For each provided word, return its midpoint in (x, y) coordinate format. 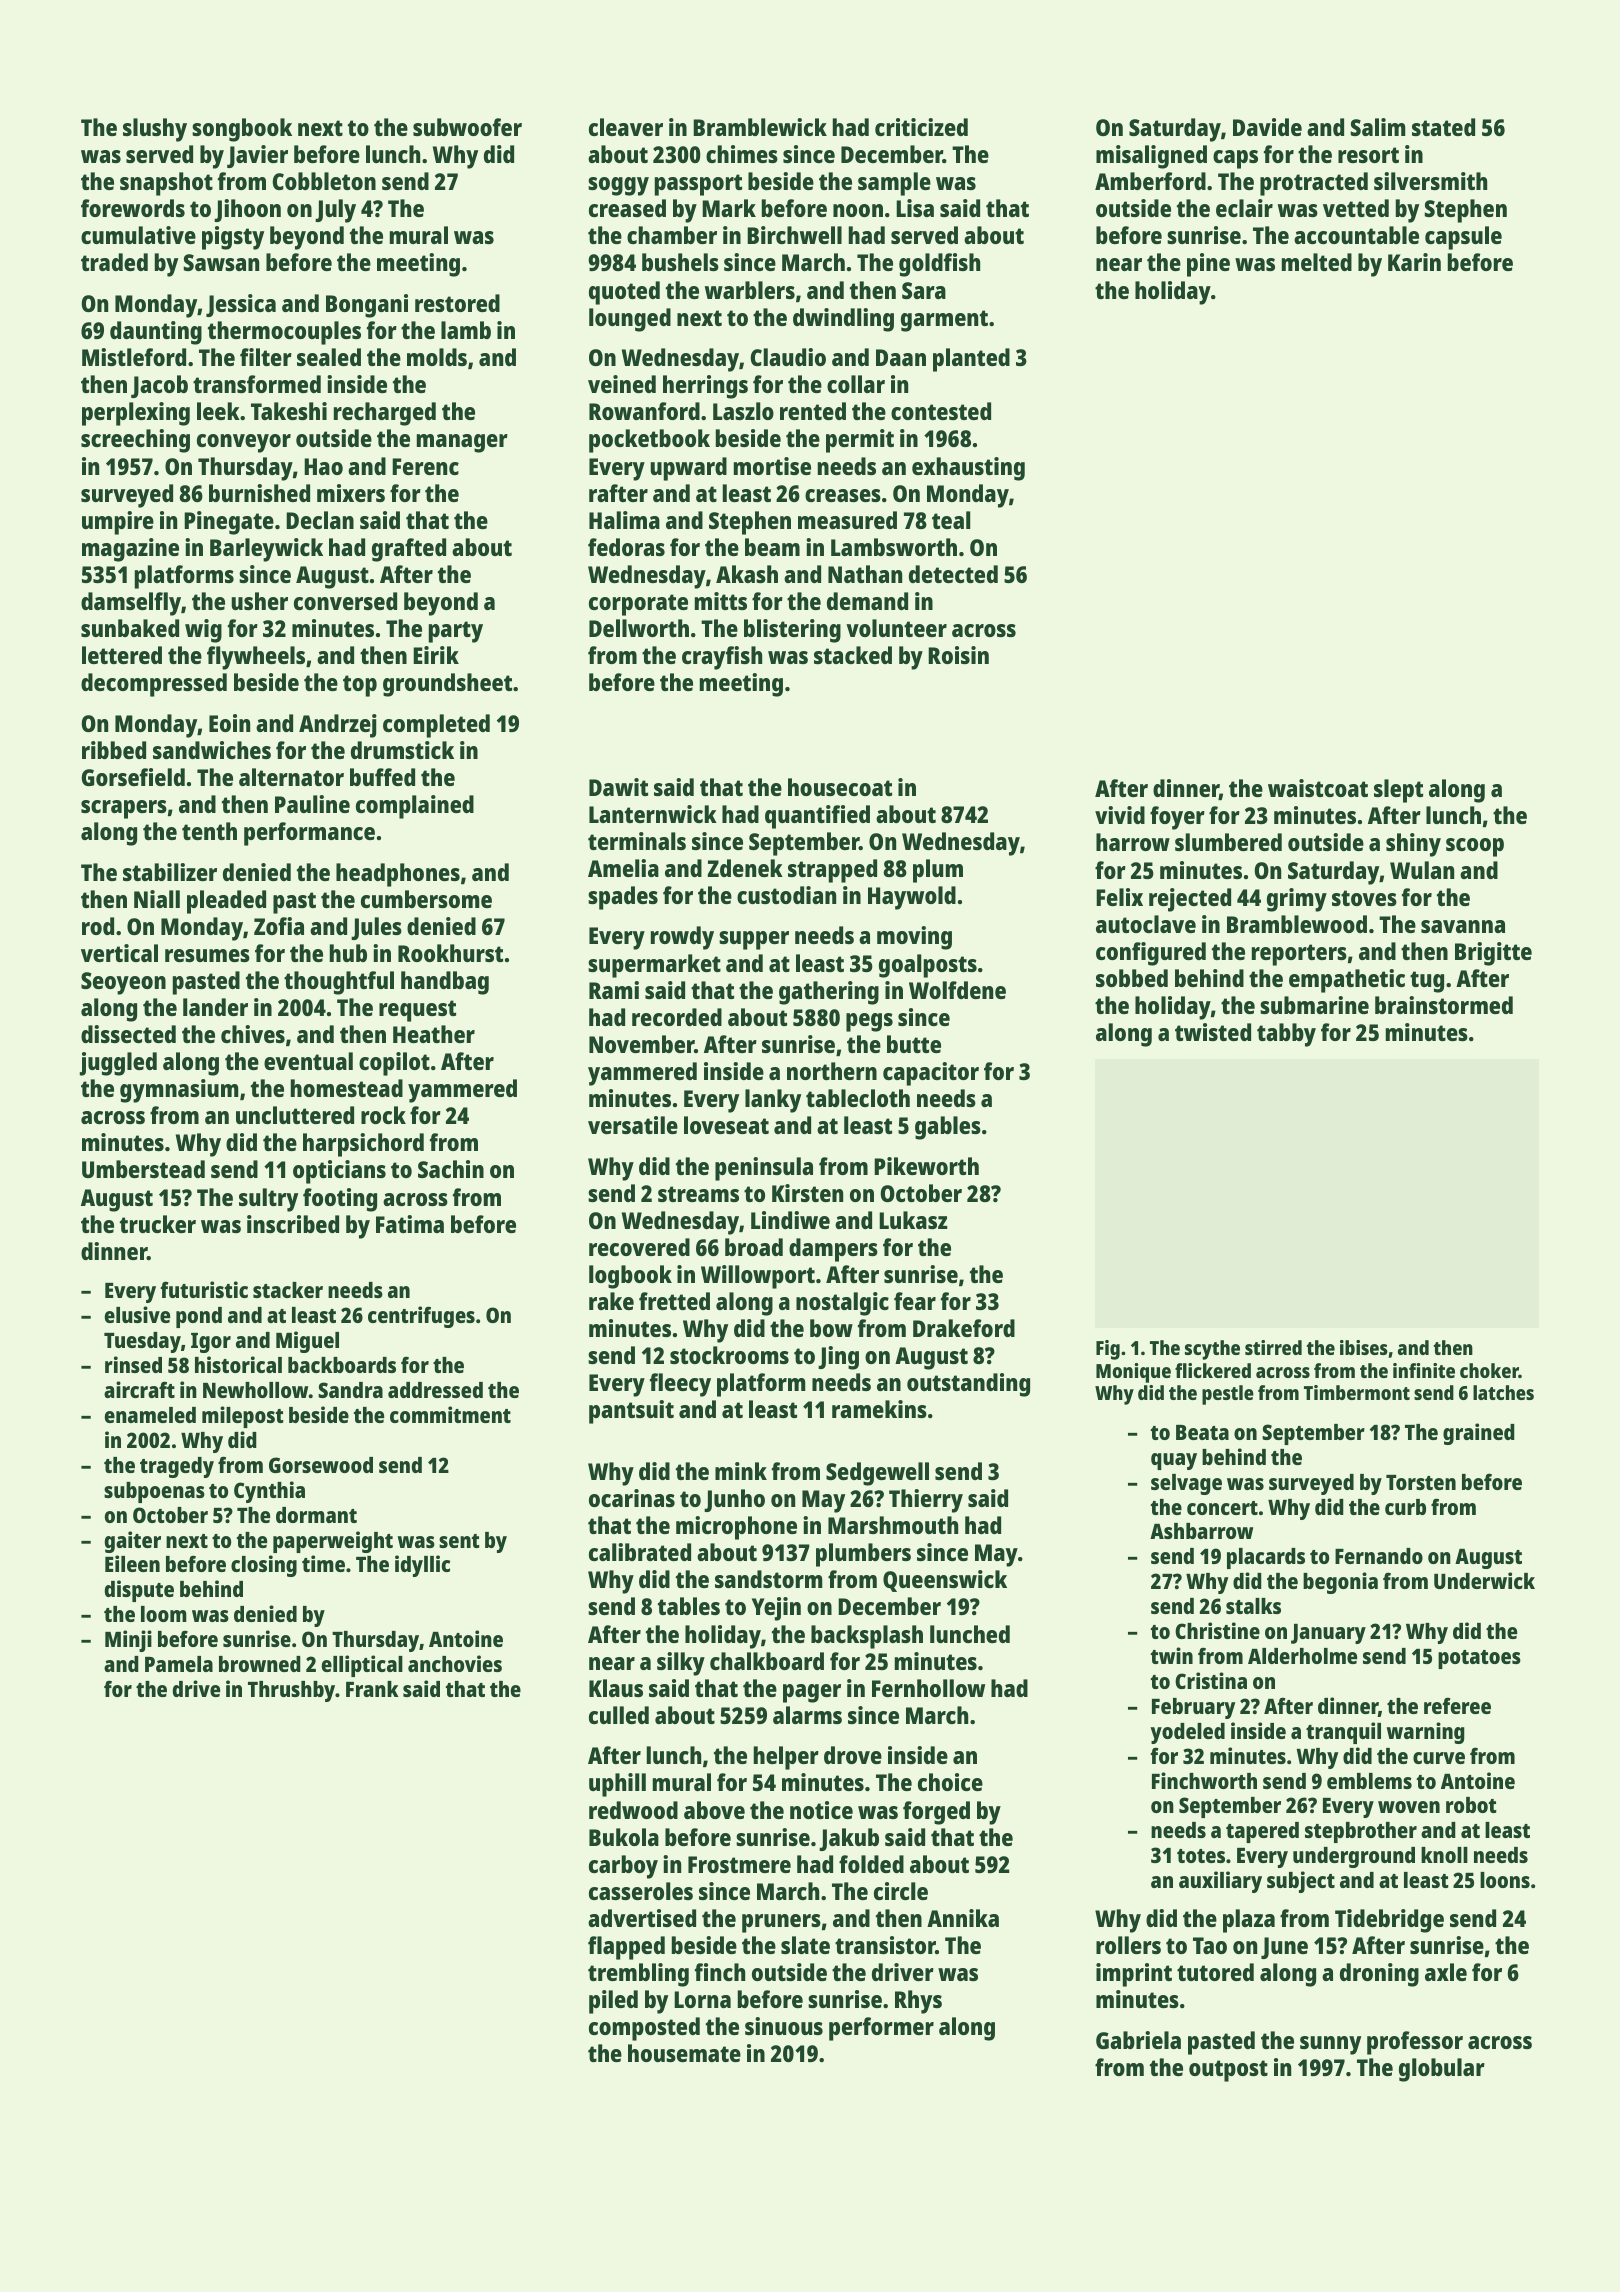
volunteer (896, 628)
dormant (316, 1515)
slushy (155, 130)
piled (613, 2002)
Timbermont (1357, 1392)
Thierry (926, 1501)
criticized (921, 127)
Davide (1267, 127)
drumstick (402, 750)
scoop (1475, 847)
